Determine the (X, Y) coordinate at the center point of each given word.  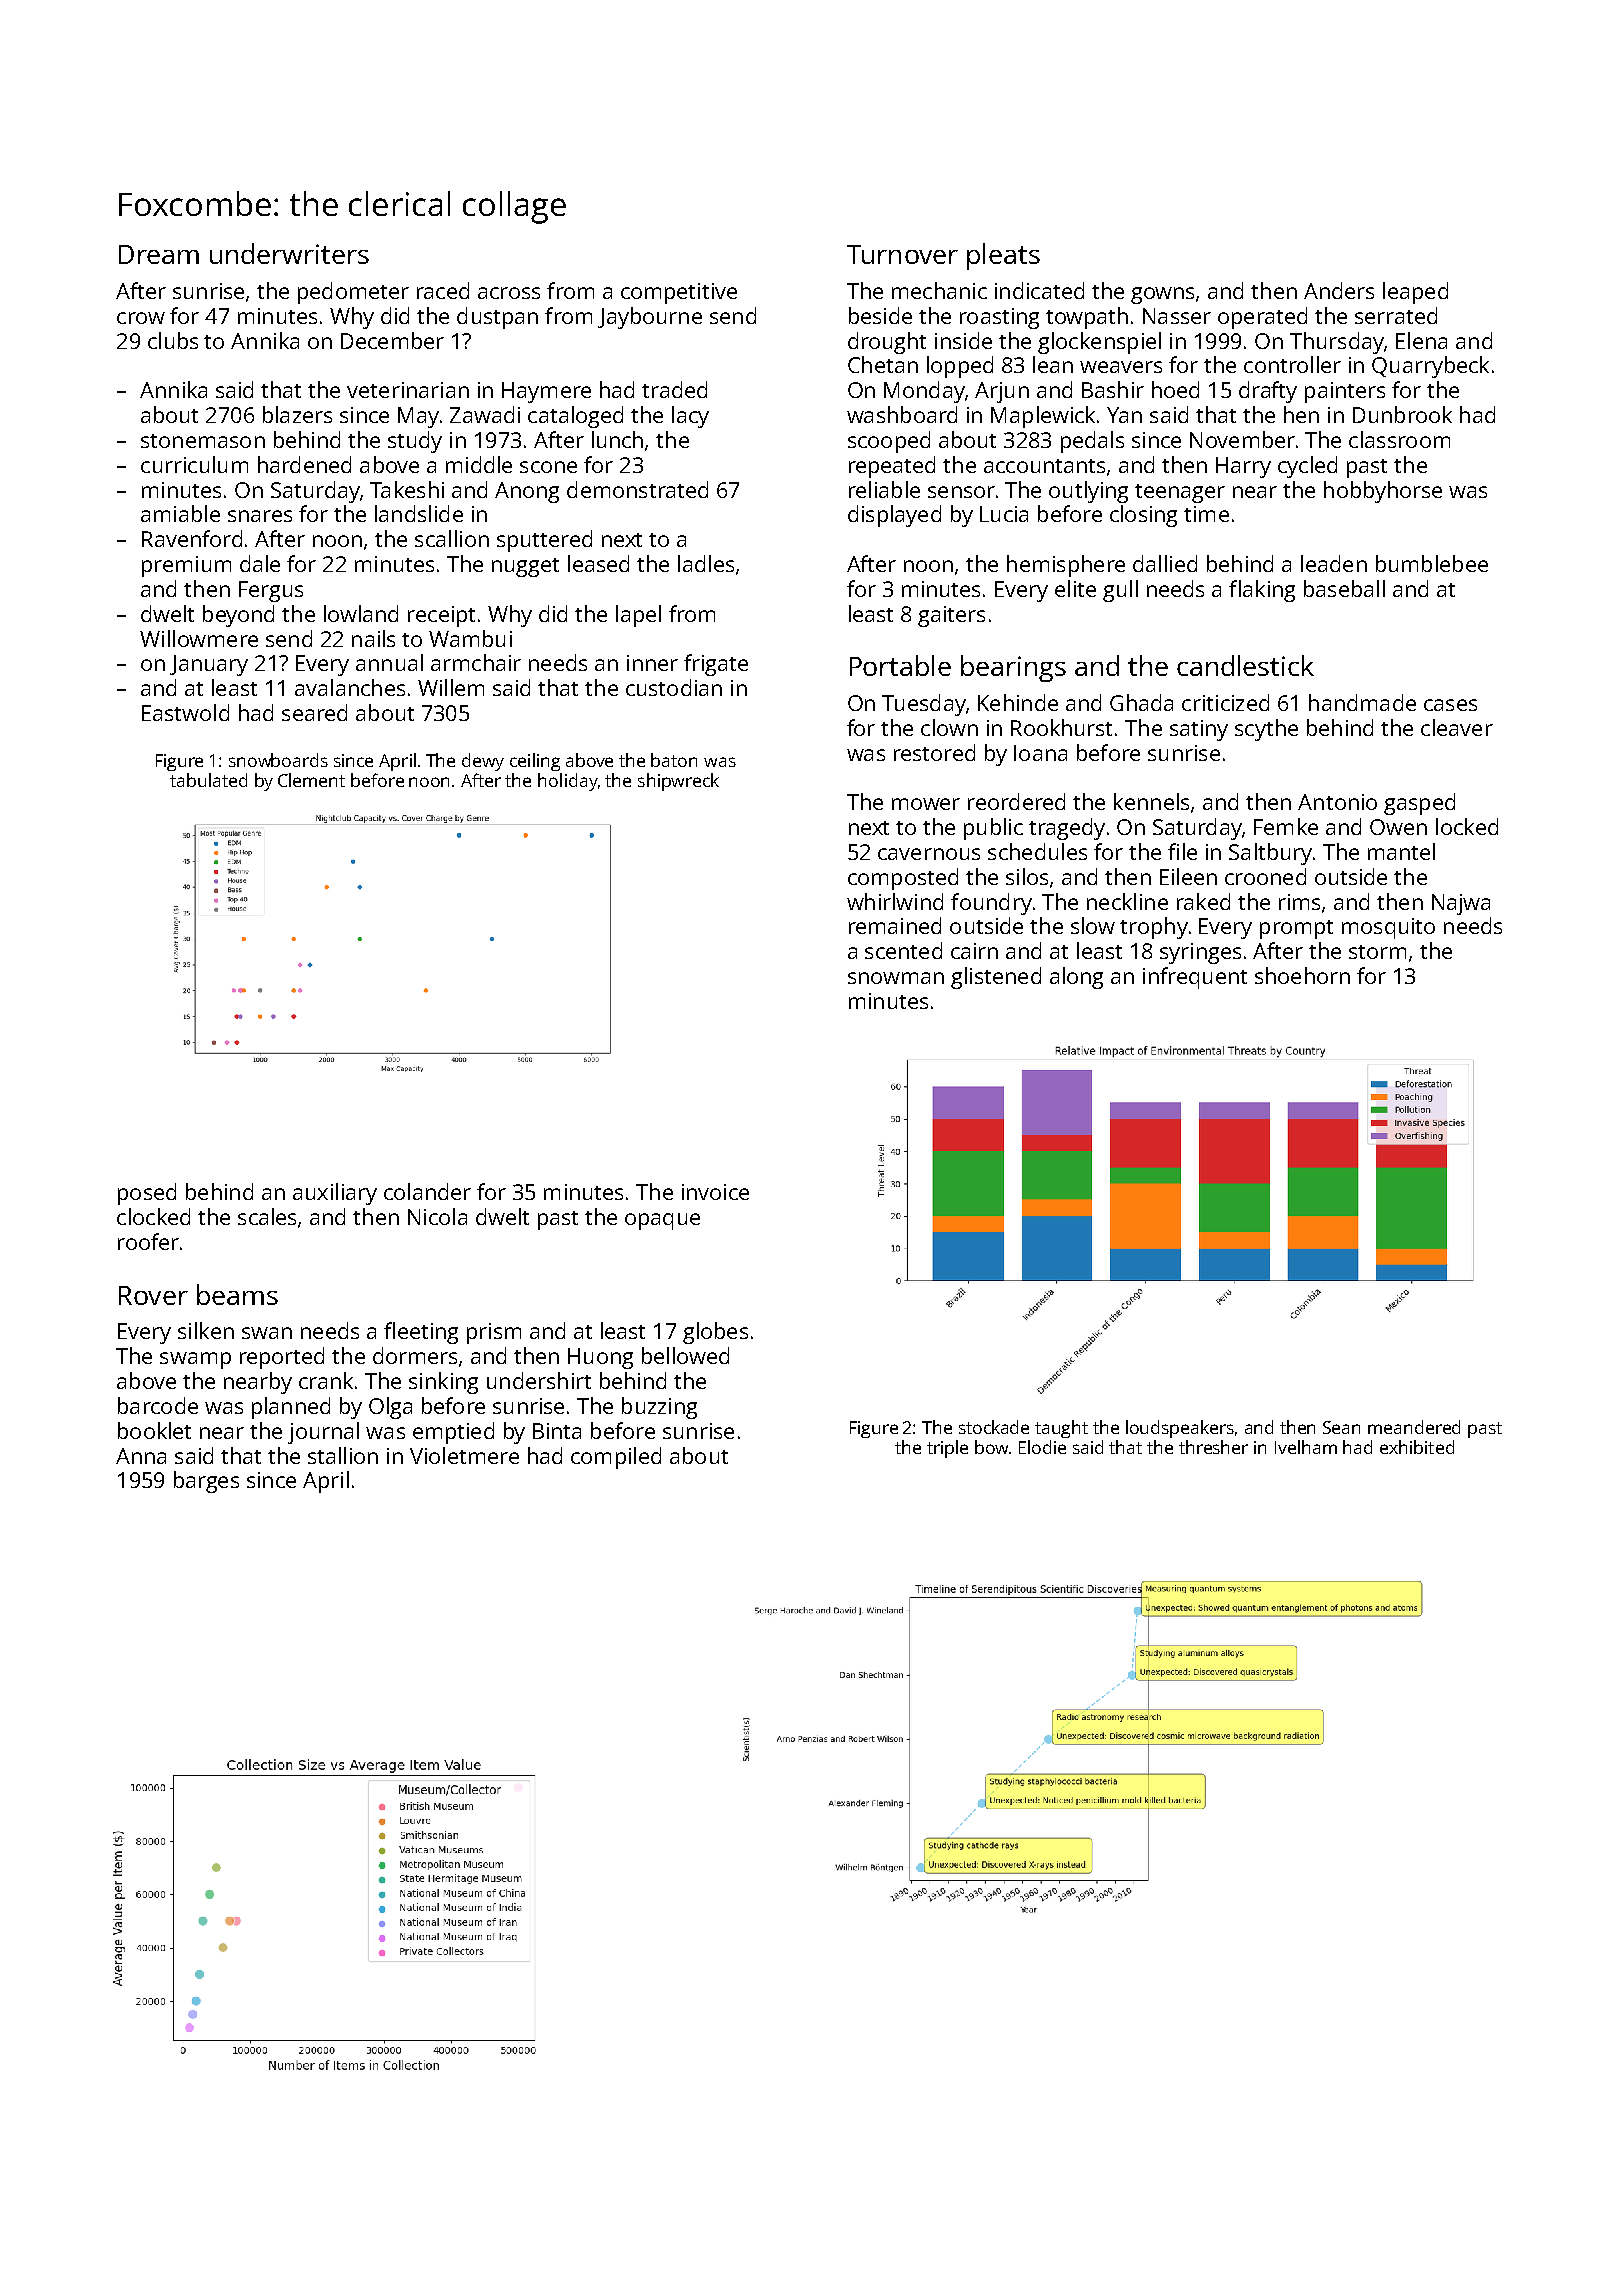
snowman (896, 978)
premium (186, 566)
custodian (674, 687)
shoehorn (1302, 975)
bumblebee (1432, 563)
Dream (159, 254)
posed (147, 1194)
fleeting (421, 1333)
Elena (1421, 340)
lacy (690, 417)
